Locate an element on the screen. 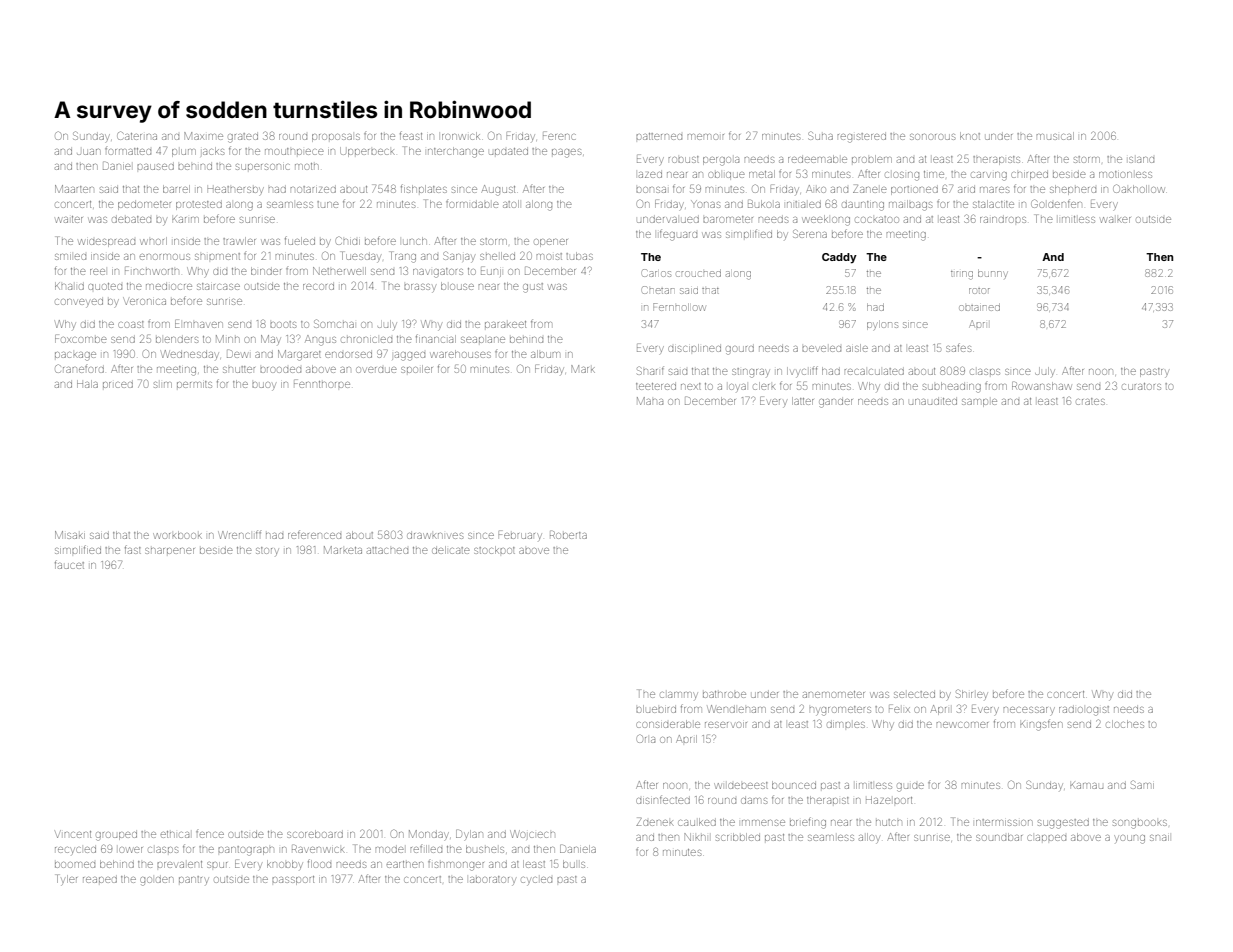  bluebird is located at coordinates (656, 709).
